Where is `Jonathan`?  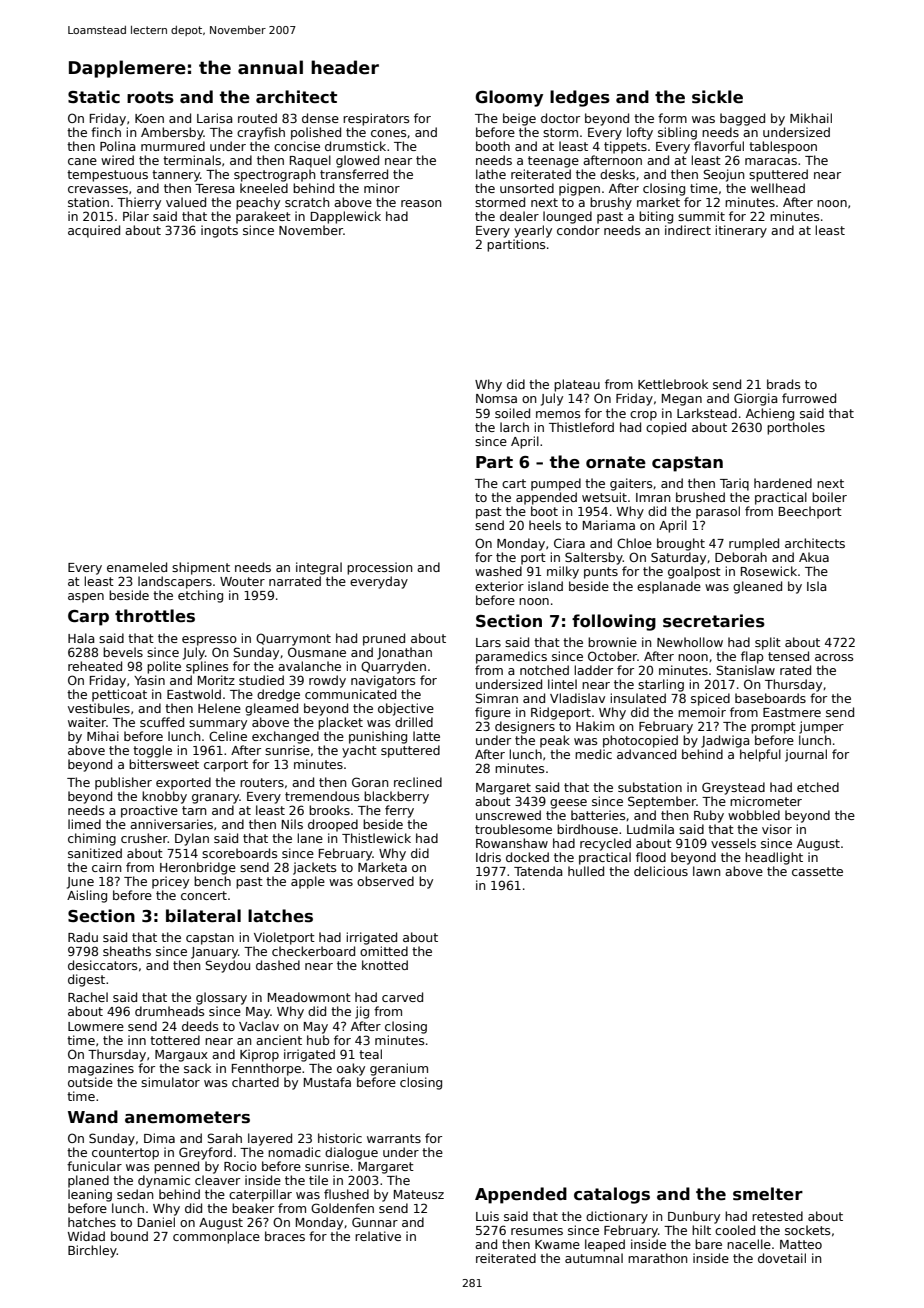 Jonathan is located at coordinates (404, 653).
